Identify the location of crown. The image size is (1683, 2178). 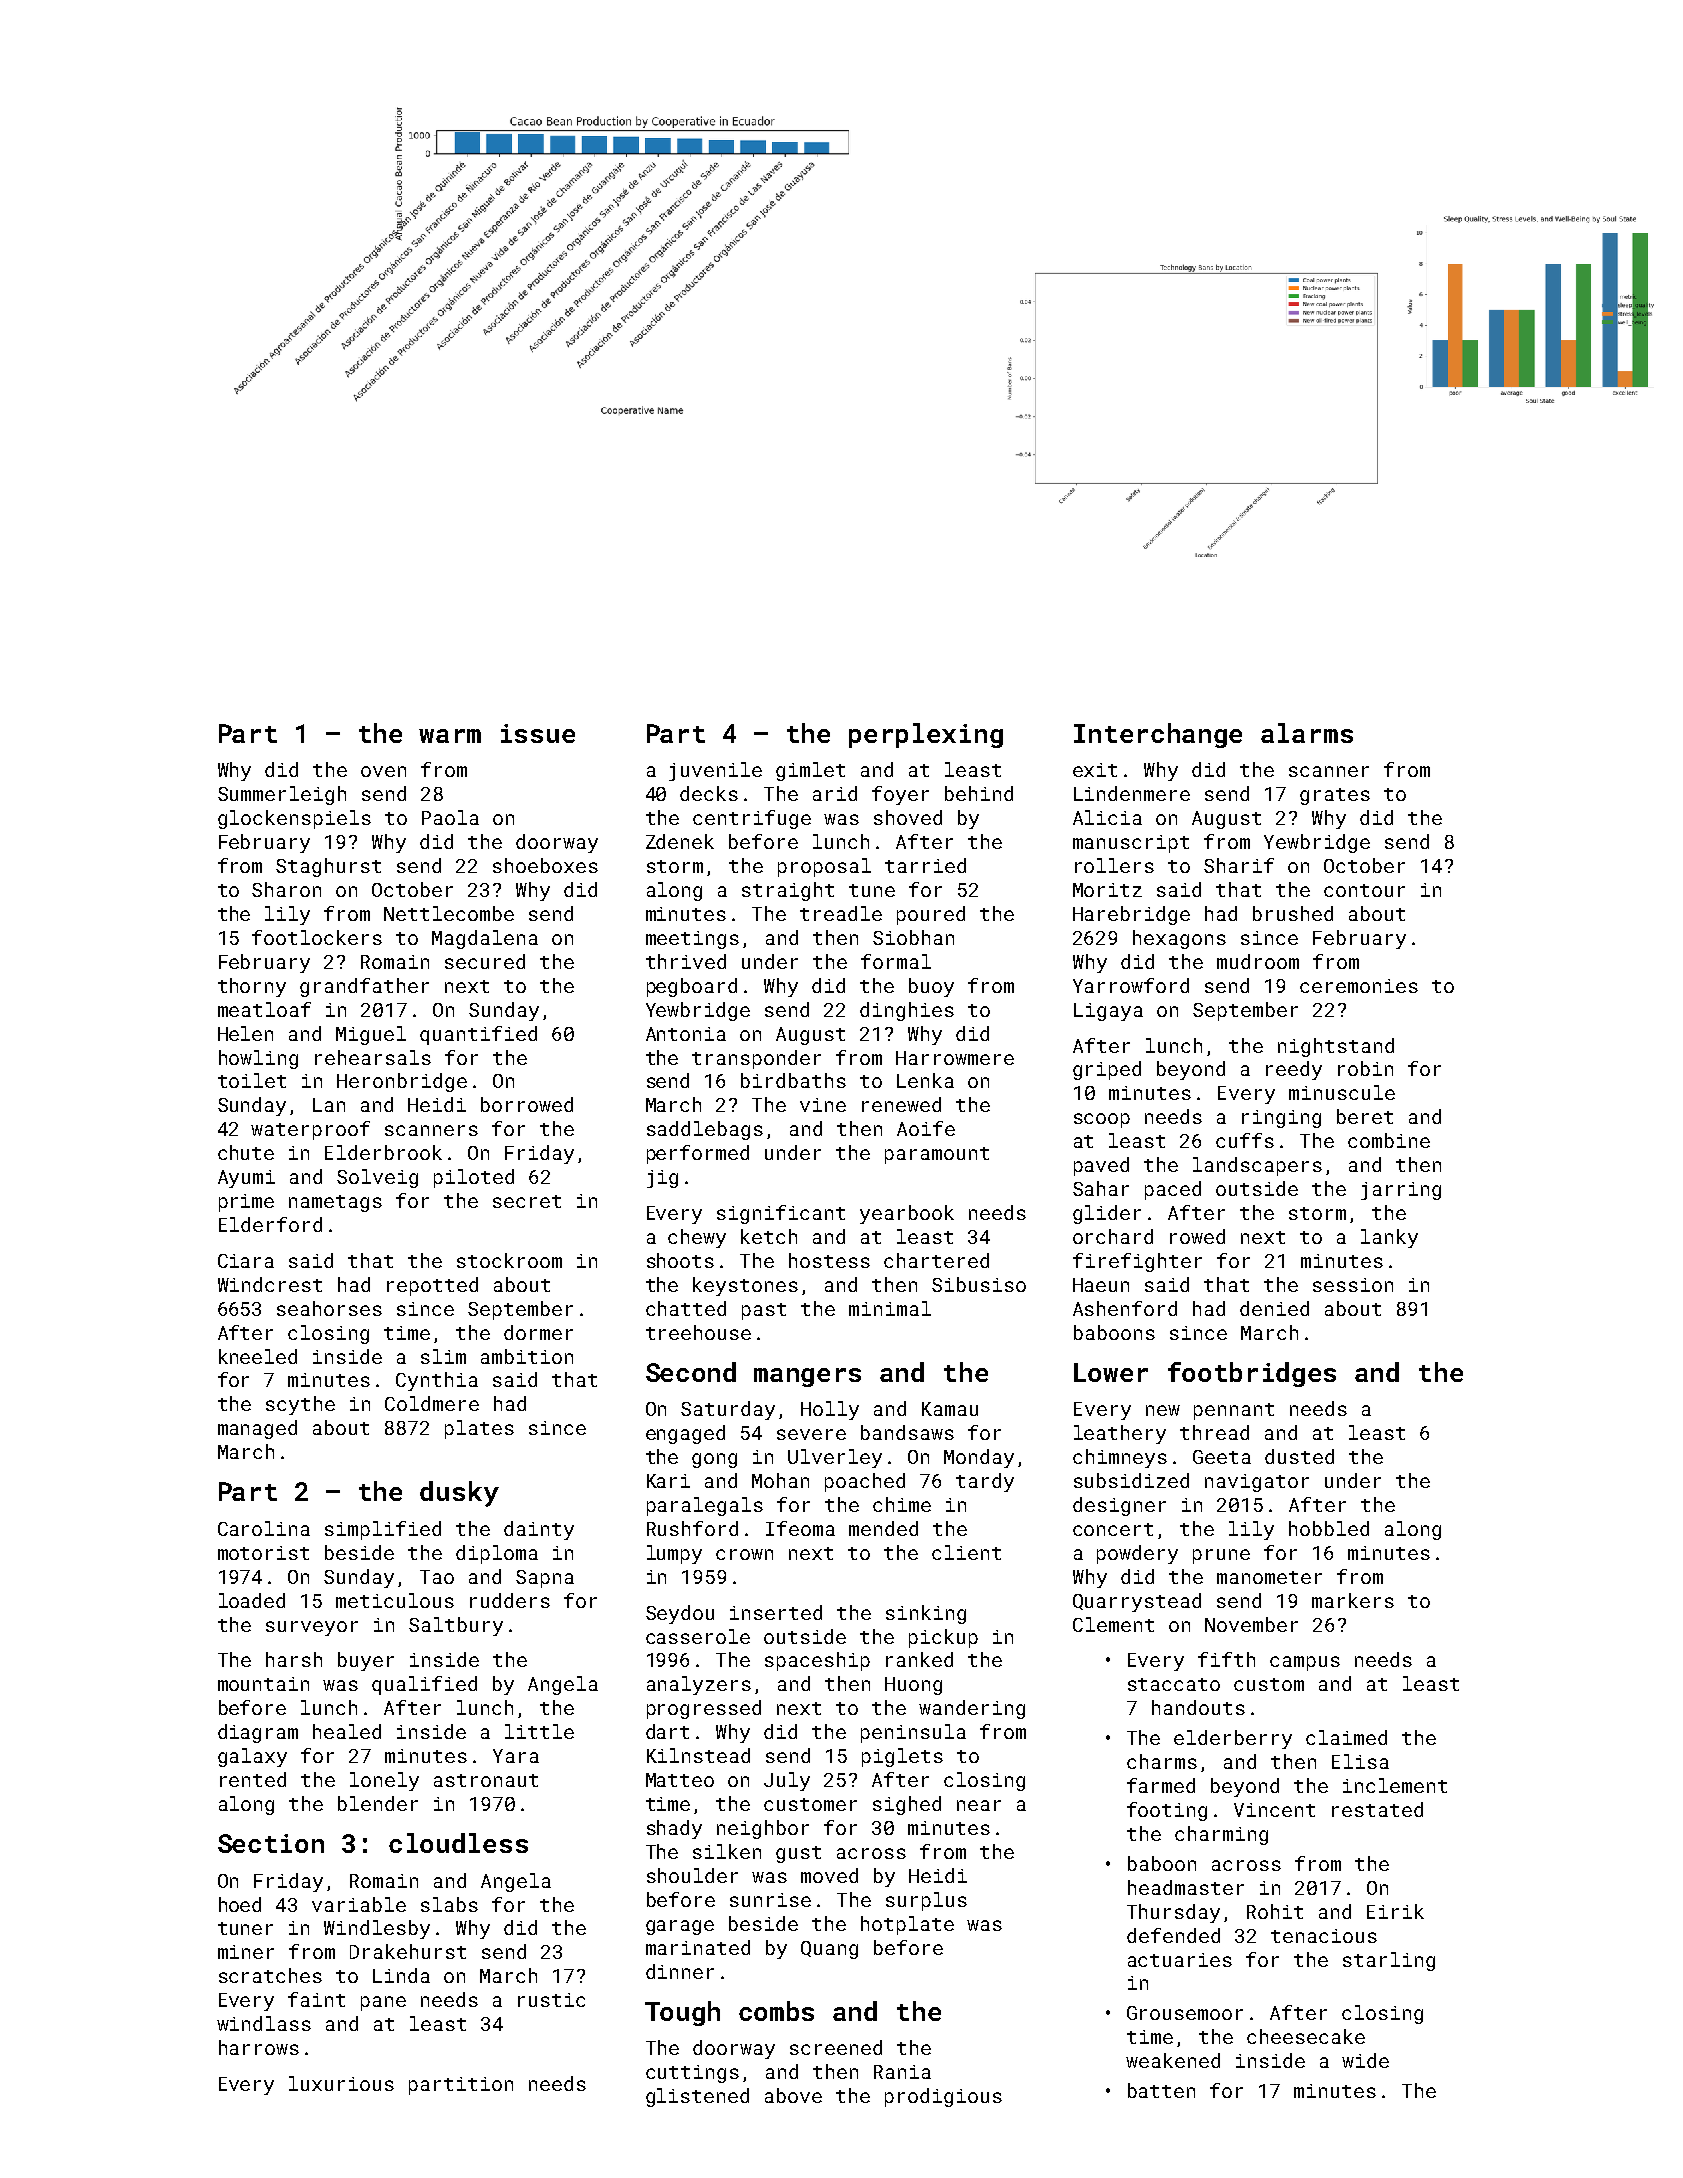
(744, 1554).
